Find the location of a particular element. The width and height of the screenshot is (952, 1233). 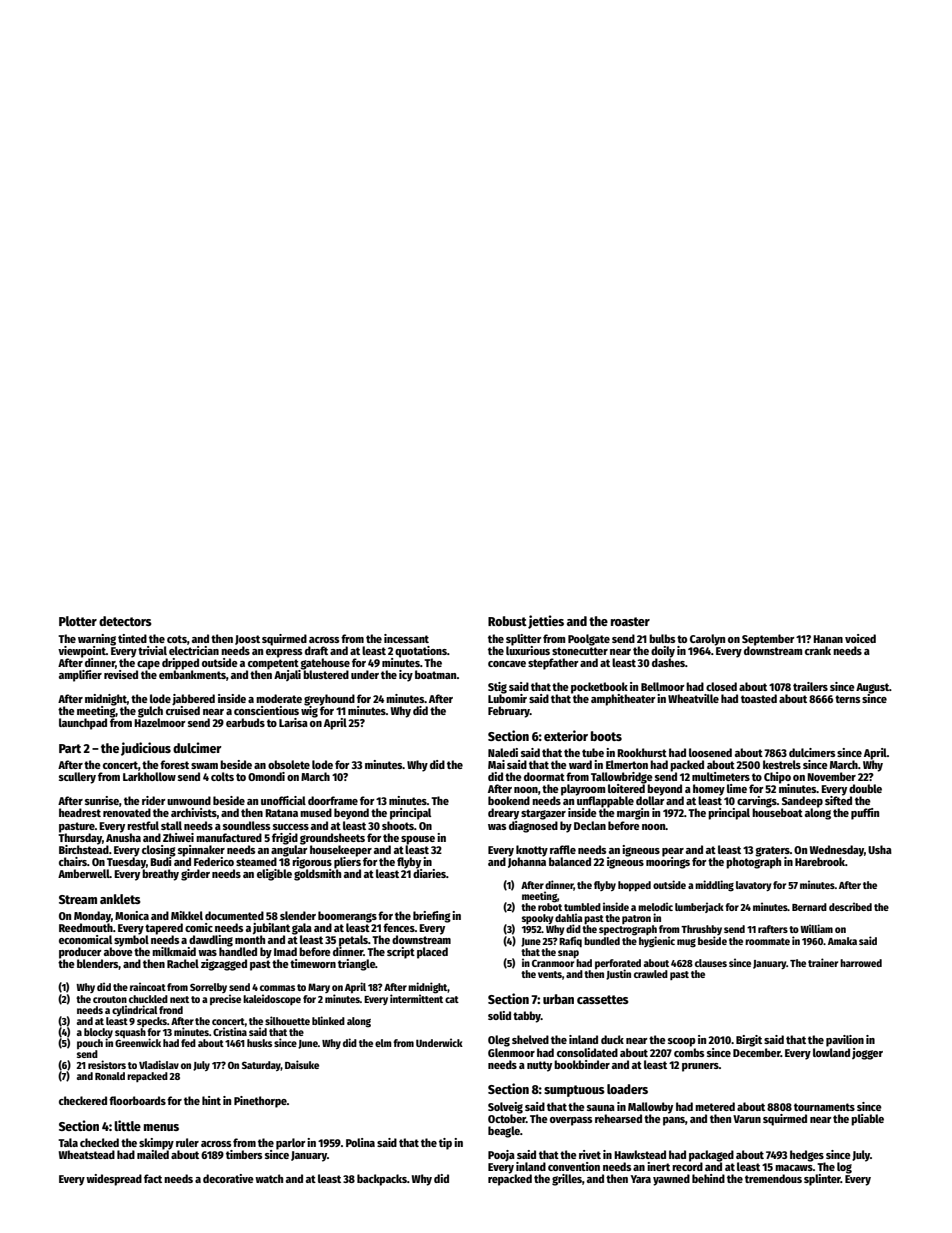

headrest is located at coordinates (80, 812).
